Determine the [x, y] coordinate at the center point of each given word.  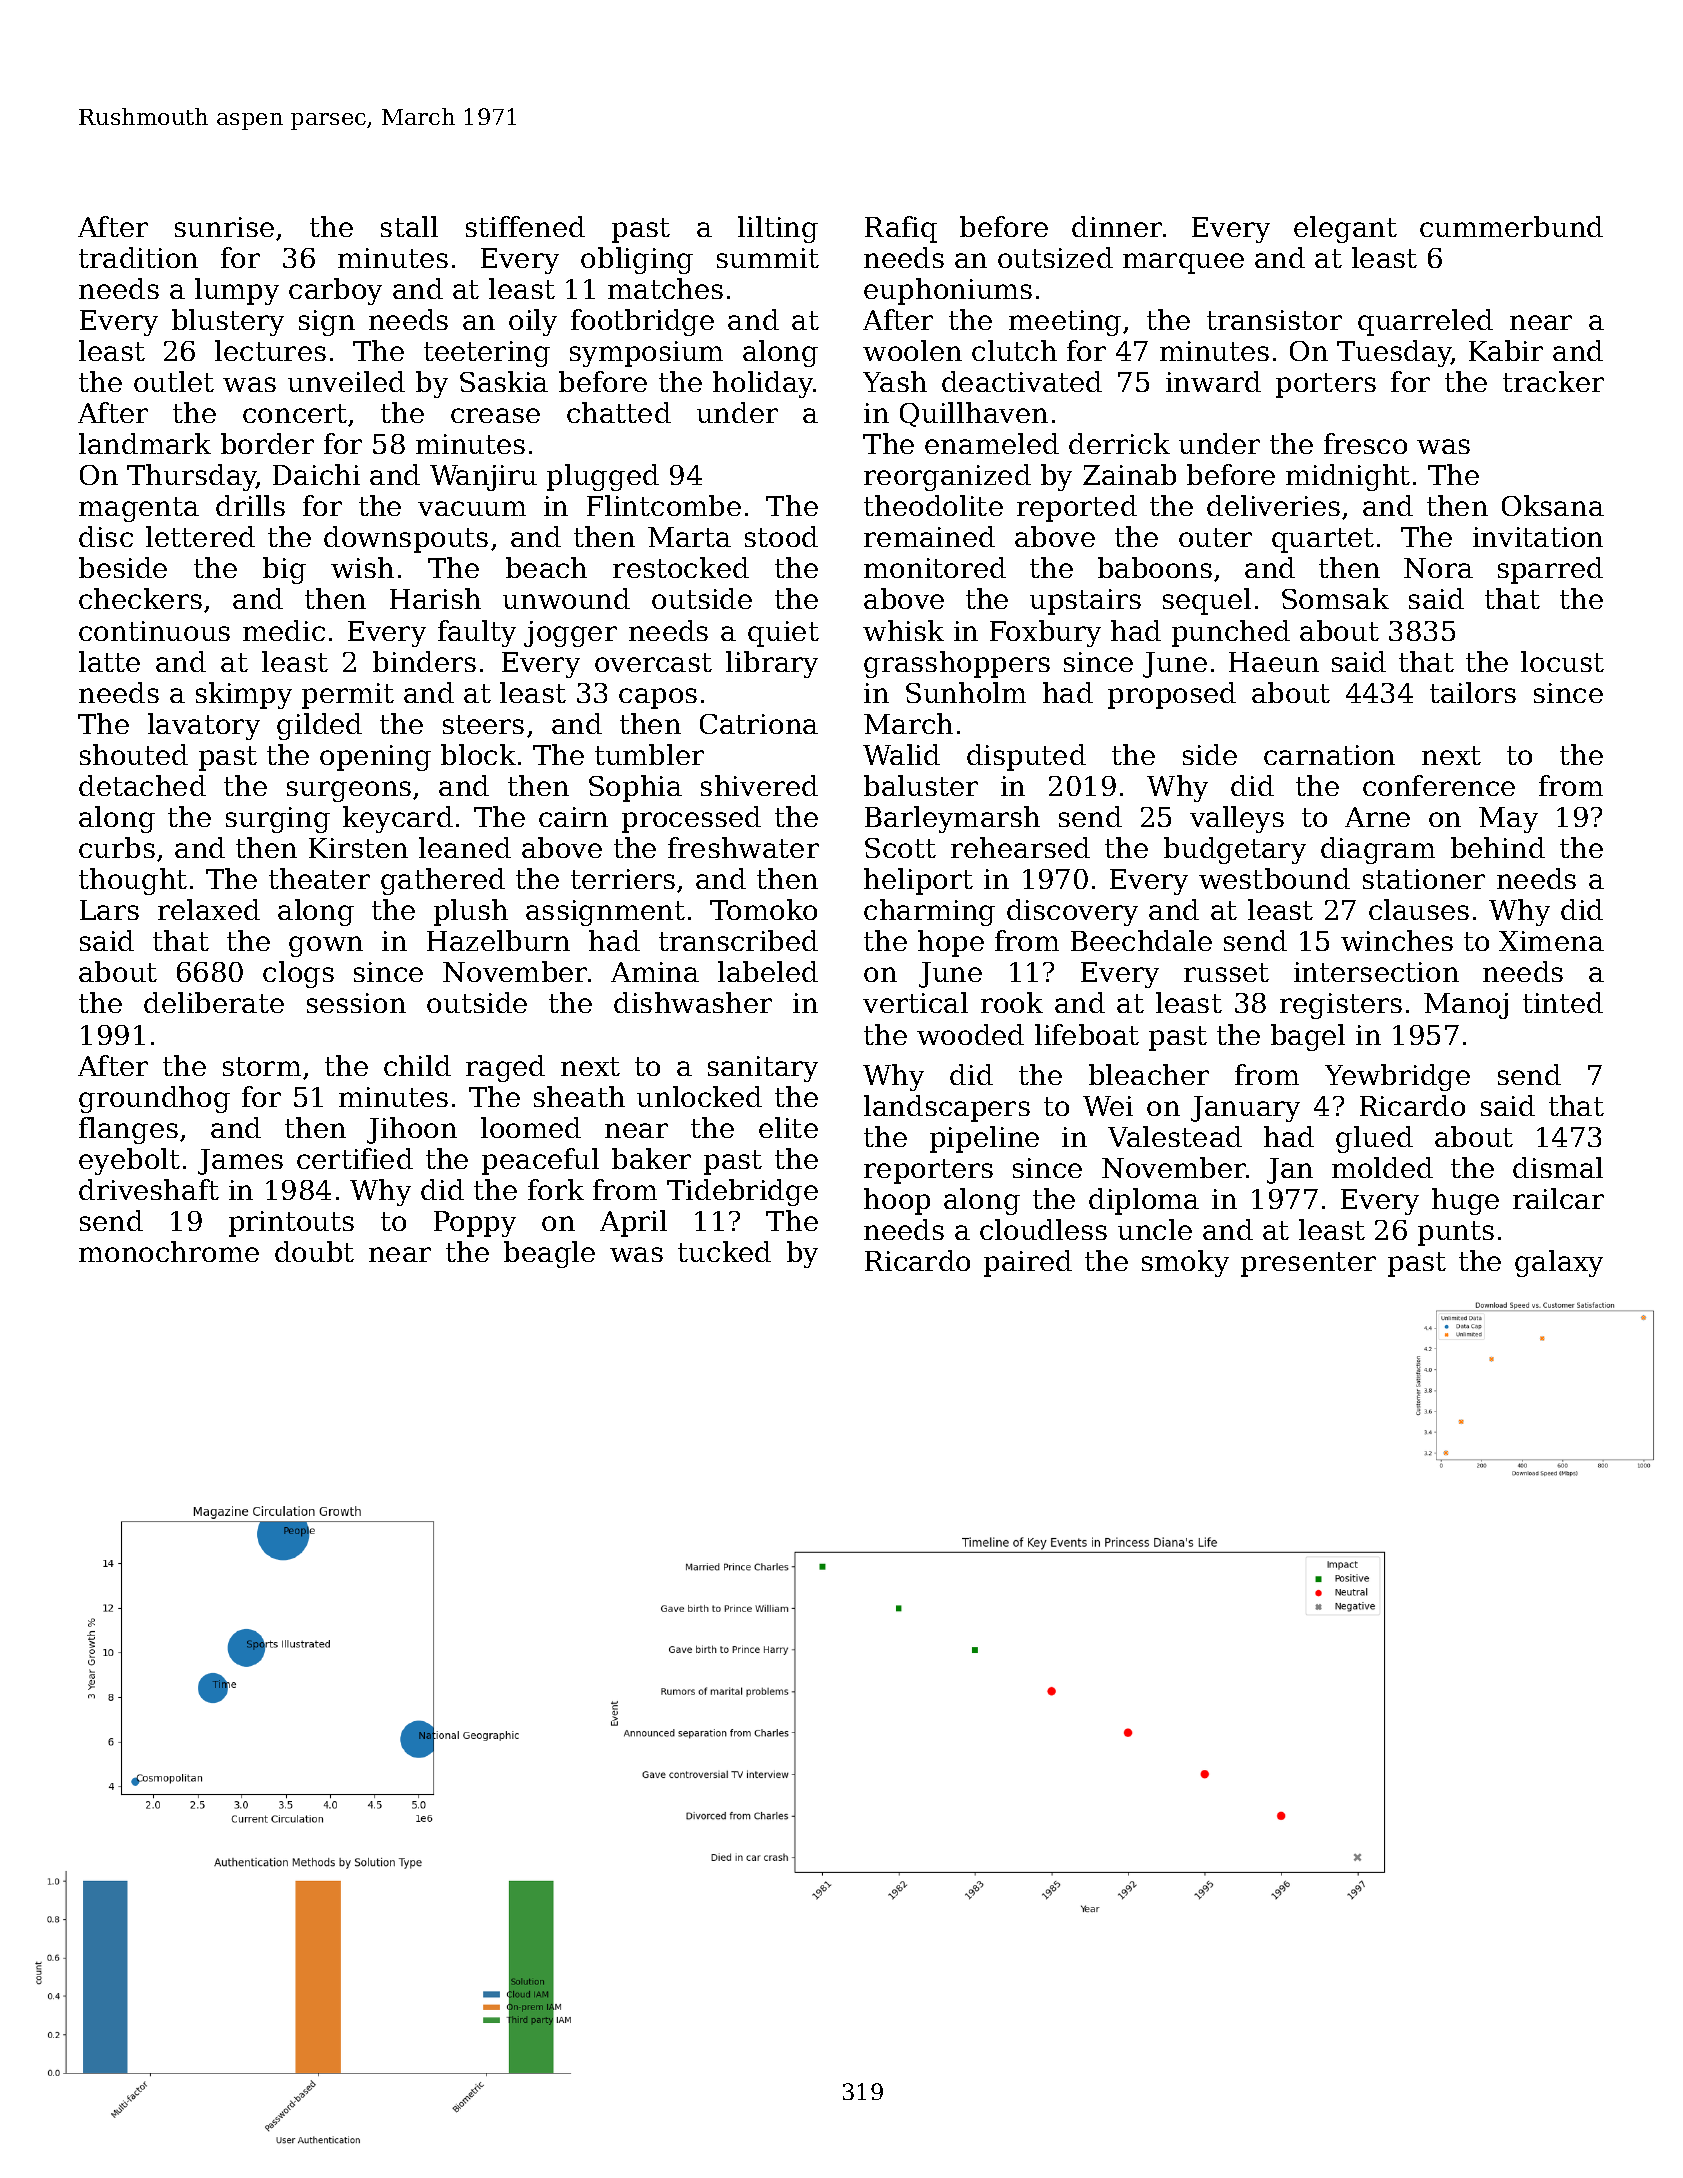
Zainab [1129, 474]
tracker [1553, 381]
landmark [145, 443]
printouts [291, 1224]
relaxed [209, 909]
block [478, 754]
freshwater [743, 847]
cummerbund [1511, 226]
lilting [778, 229]
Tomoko [763, 909]
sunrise [224, 227]
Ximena [1551, 941]
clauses [1419, 909]
